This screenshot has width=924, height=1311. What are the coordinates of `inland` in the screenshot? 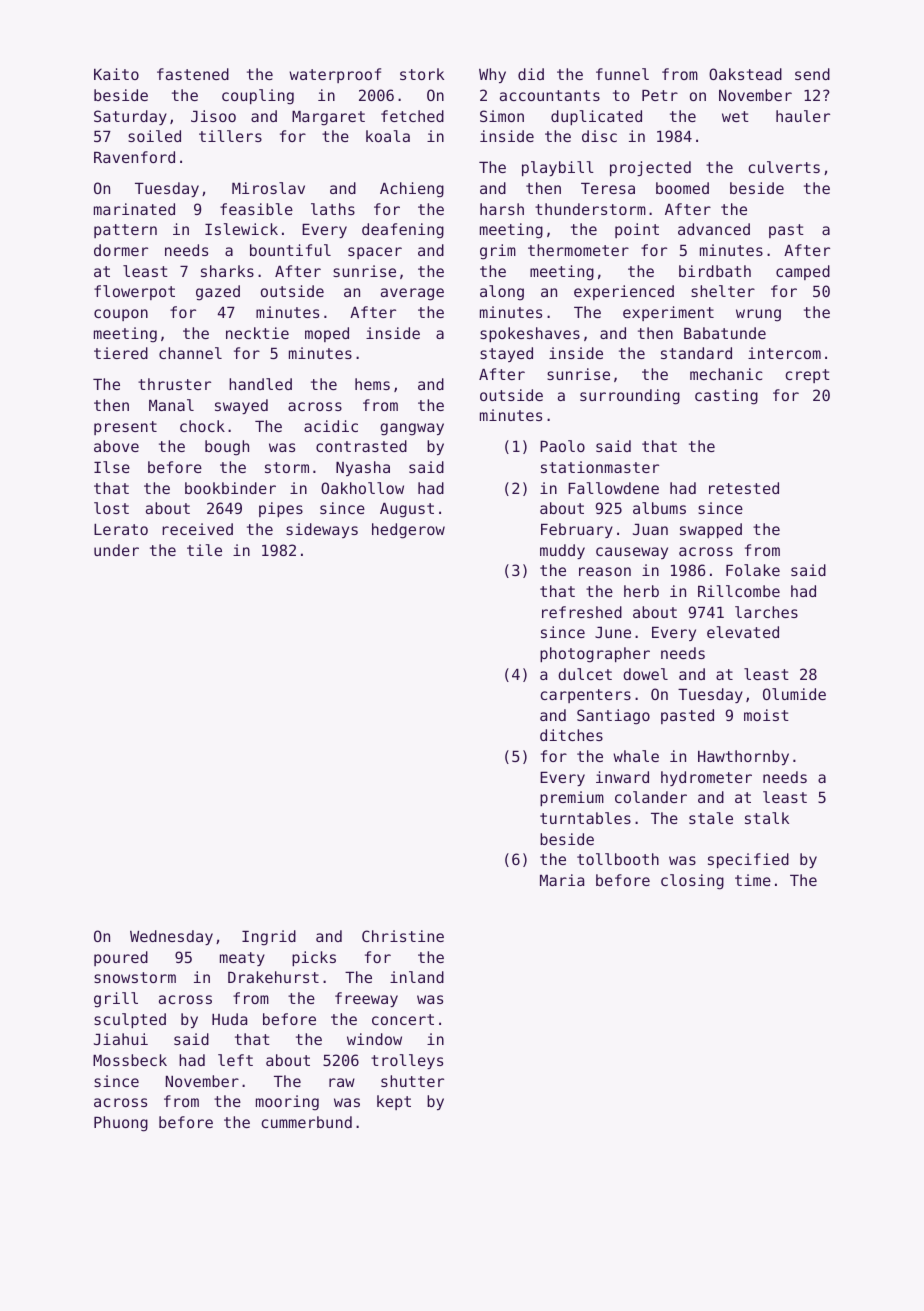 It's located at (417, 977).
